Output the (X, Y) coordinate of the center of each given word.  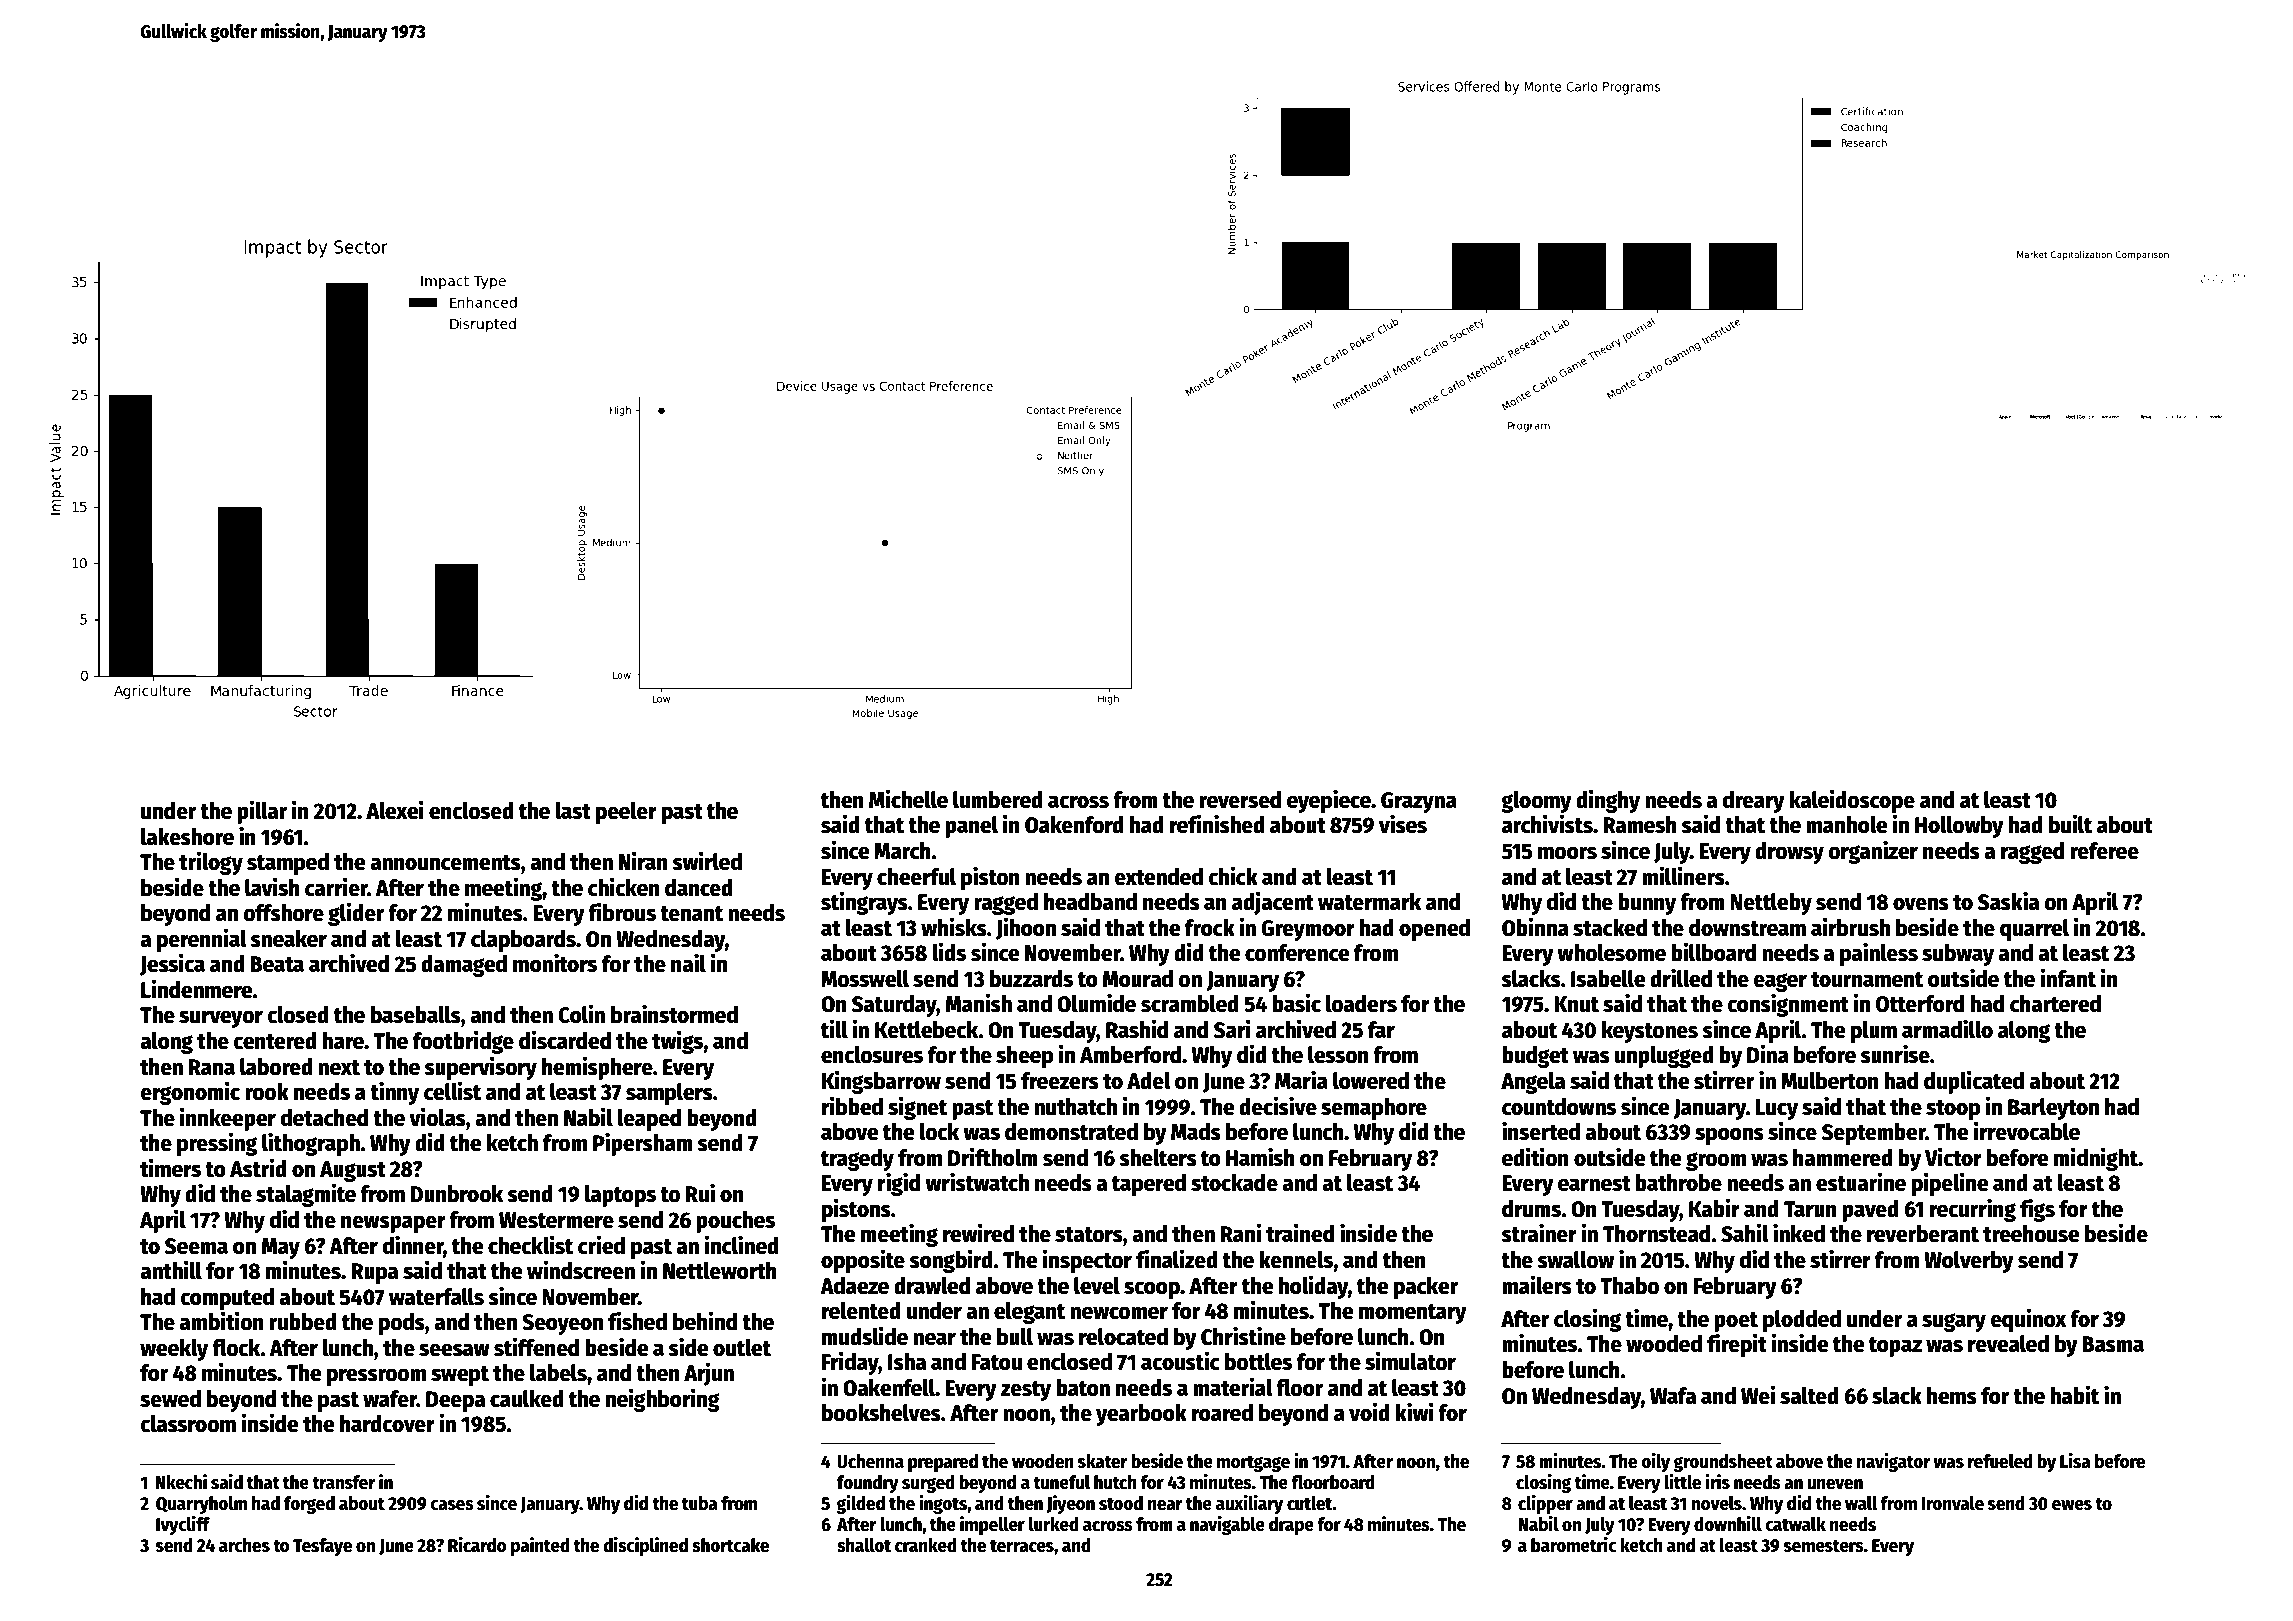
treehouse (2031, 1234)
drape (1291, 1526)
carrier (336, 887)
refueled (2000, 1461)
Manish (979, 1003)
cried (601, 1245)
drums (1531, 1209)
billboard (1713, 952)
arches (244, 1545)
